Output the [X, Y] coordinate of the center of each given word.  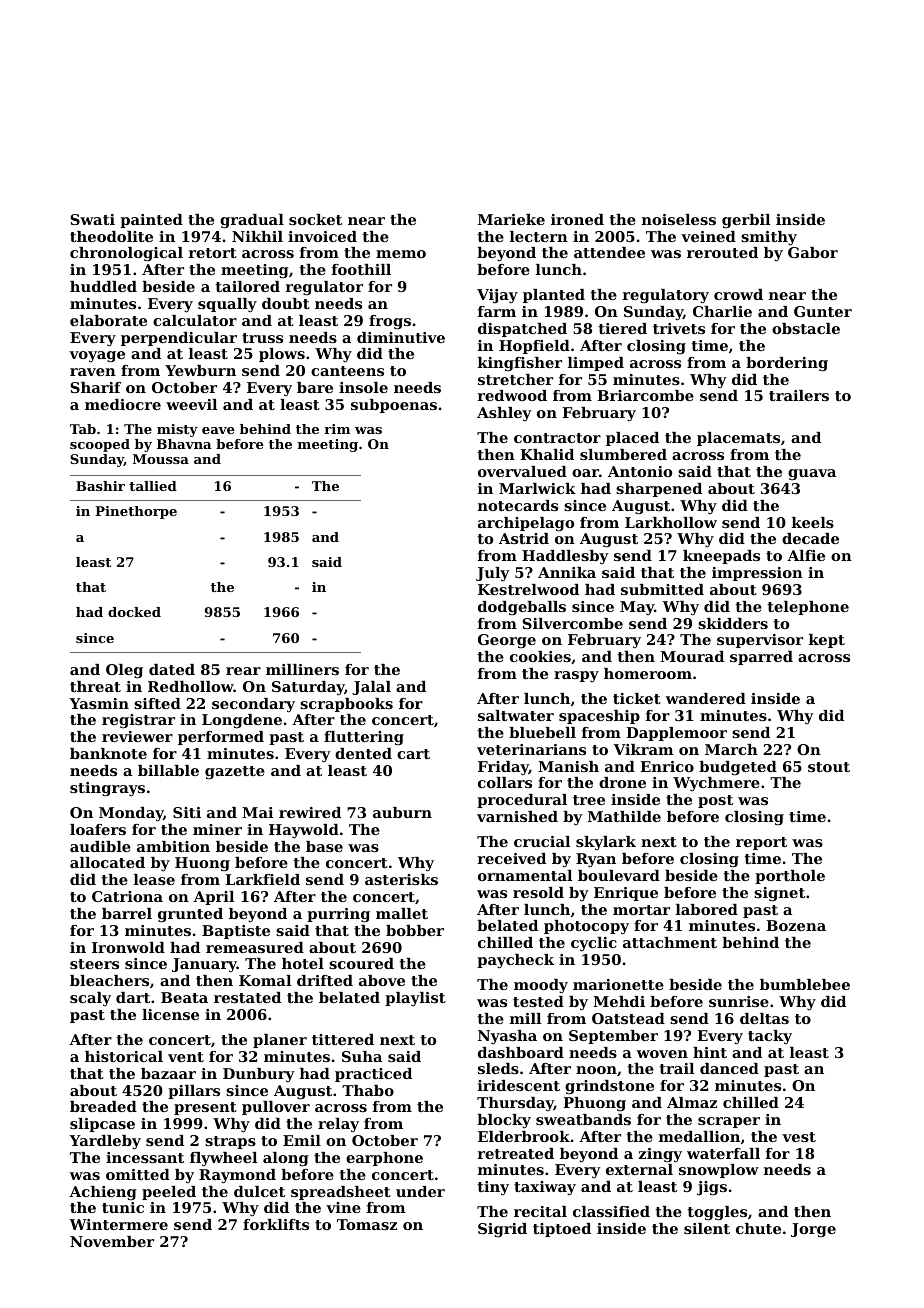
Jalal [371, 688]
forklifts [276, 1224]
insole [363, 387]
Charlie [722, 311]
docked [134, 612]
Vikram [643, 749]
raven [93, 372]
